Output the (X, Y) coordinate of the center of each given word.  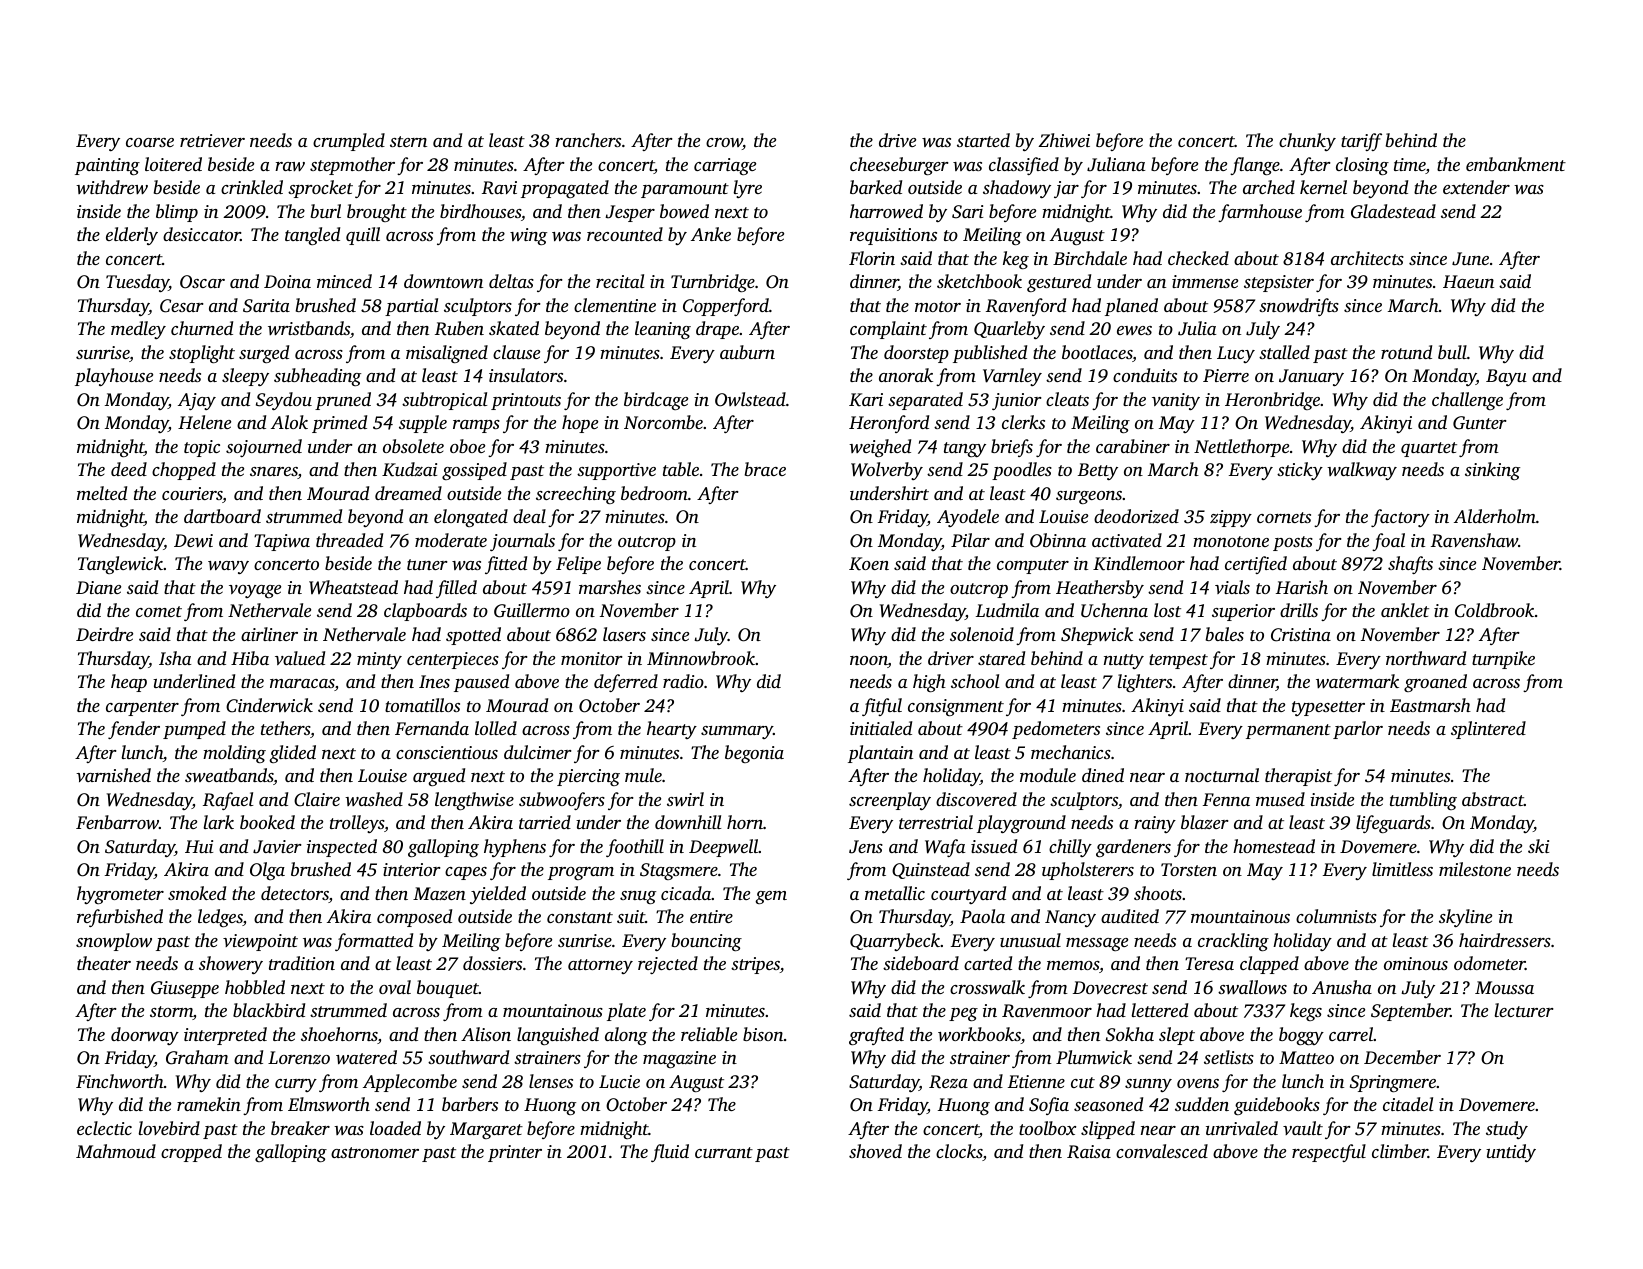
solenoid (982, 634)
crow (724, 144)
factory (1400, 518)
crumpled (349, 142)
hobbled (255, 987)
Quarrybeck (895, 942)
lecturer (1524, 1010)
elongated (471, 518)
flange (1255, 166)
